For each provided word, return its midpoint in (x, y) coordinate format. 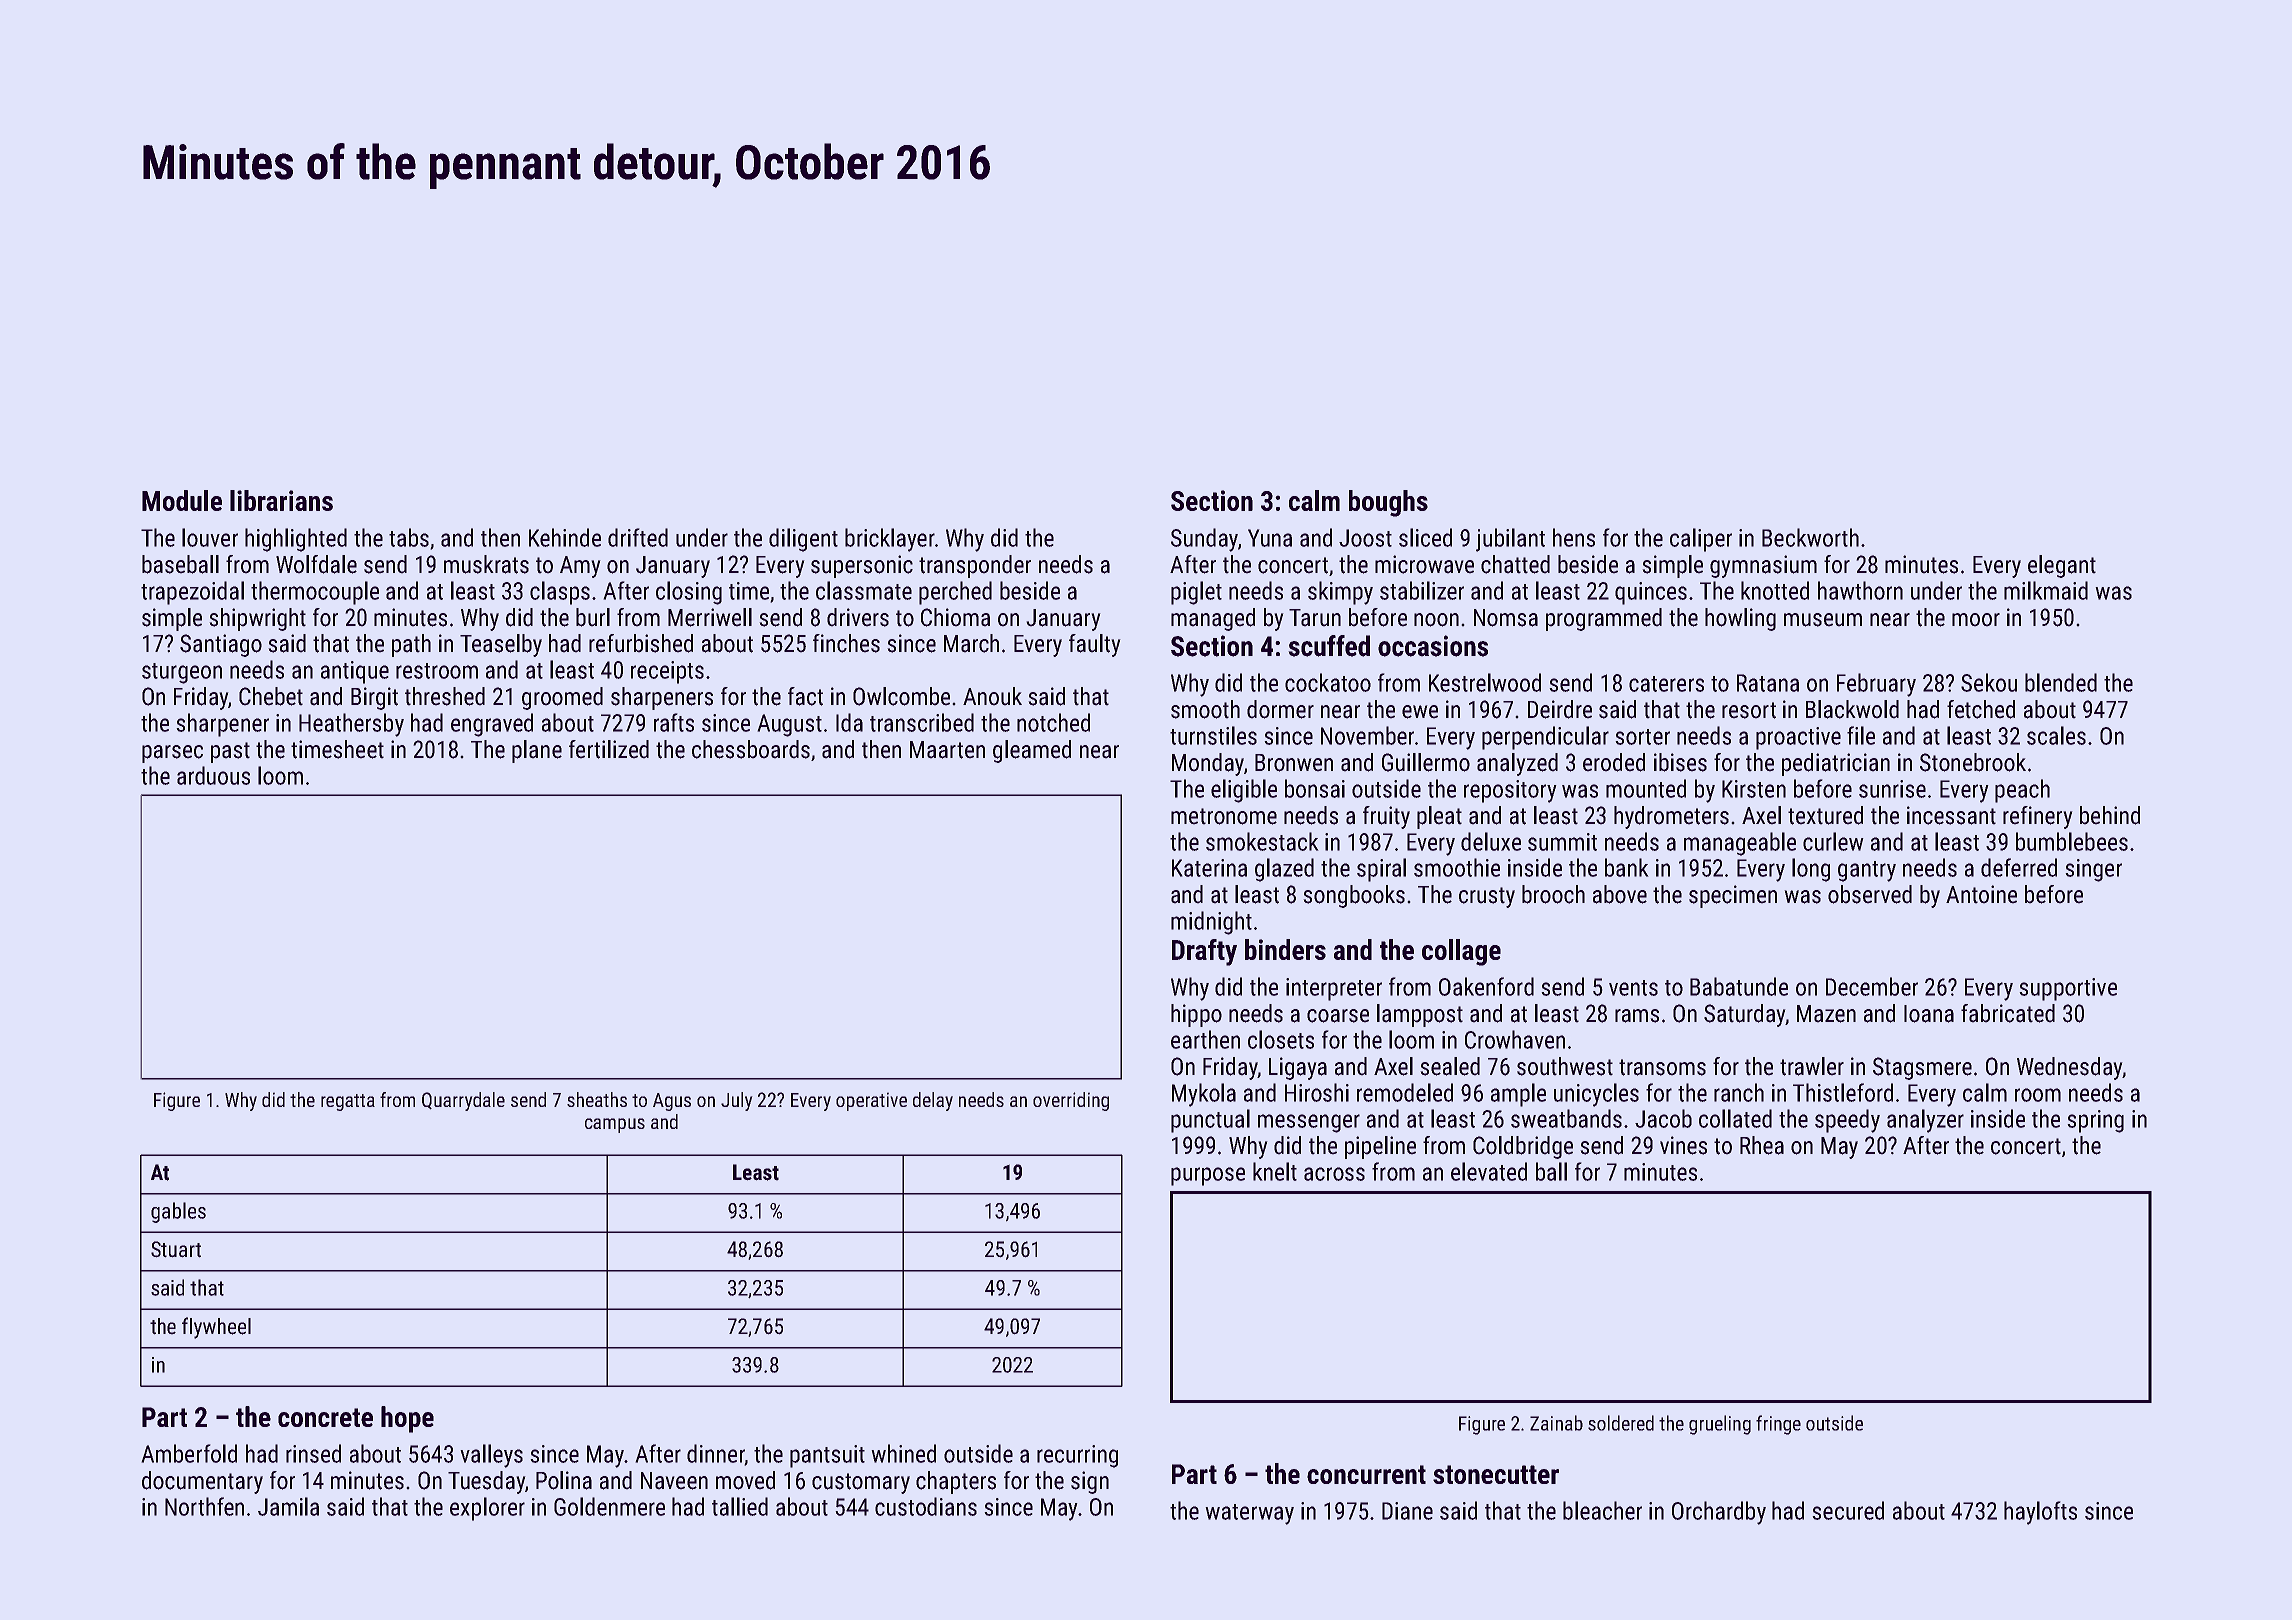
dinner (716, 1454)
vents (1633, 988)
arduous (213, 775)
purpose (1208, 1176)
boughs (1388, 503)
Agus (672, 1102)
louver (210, 537)
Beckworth (1810, 537)
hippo (1196, 1015)
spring (2095, 1121)
